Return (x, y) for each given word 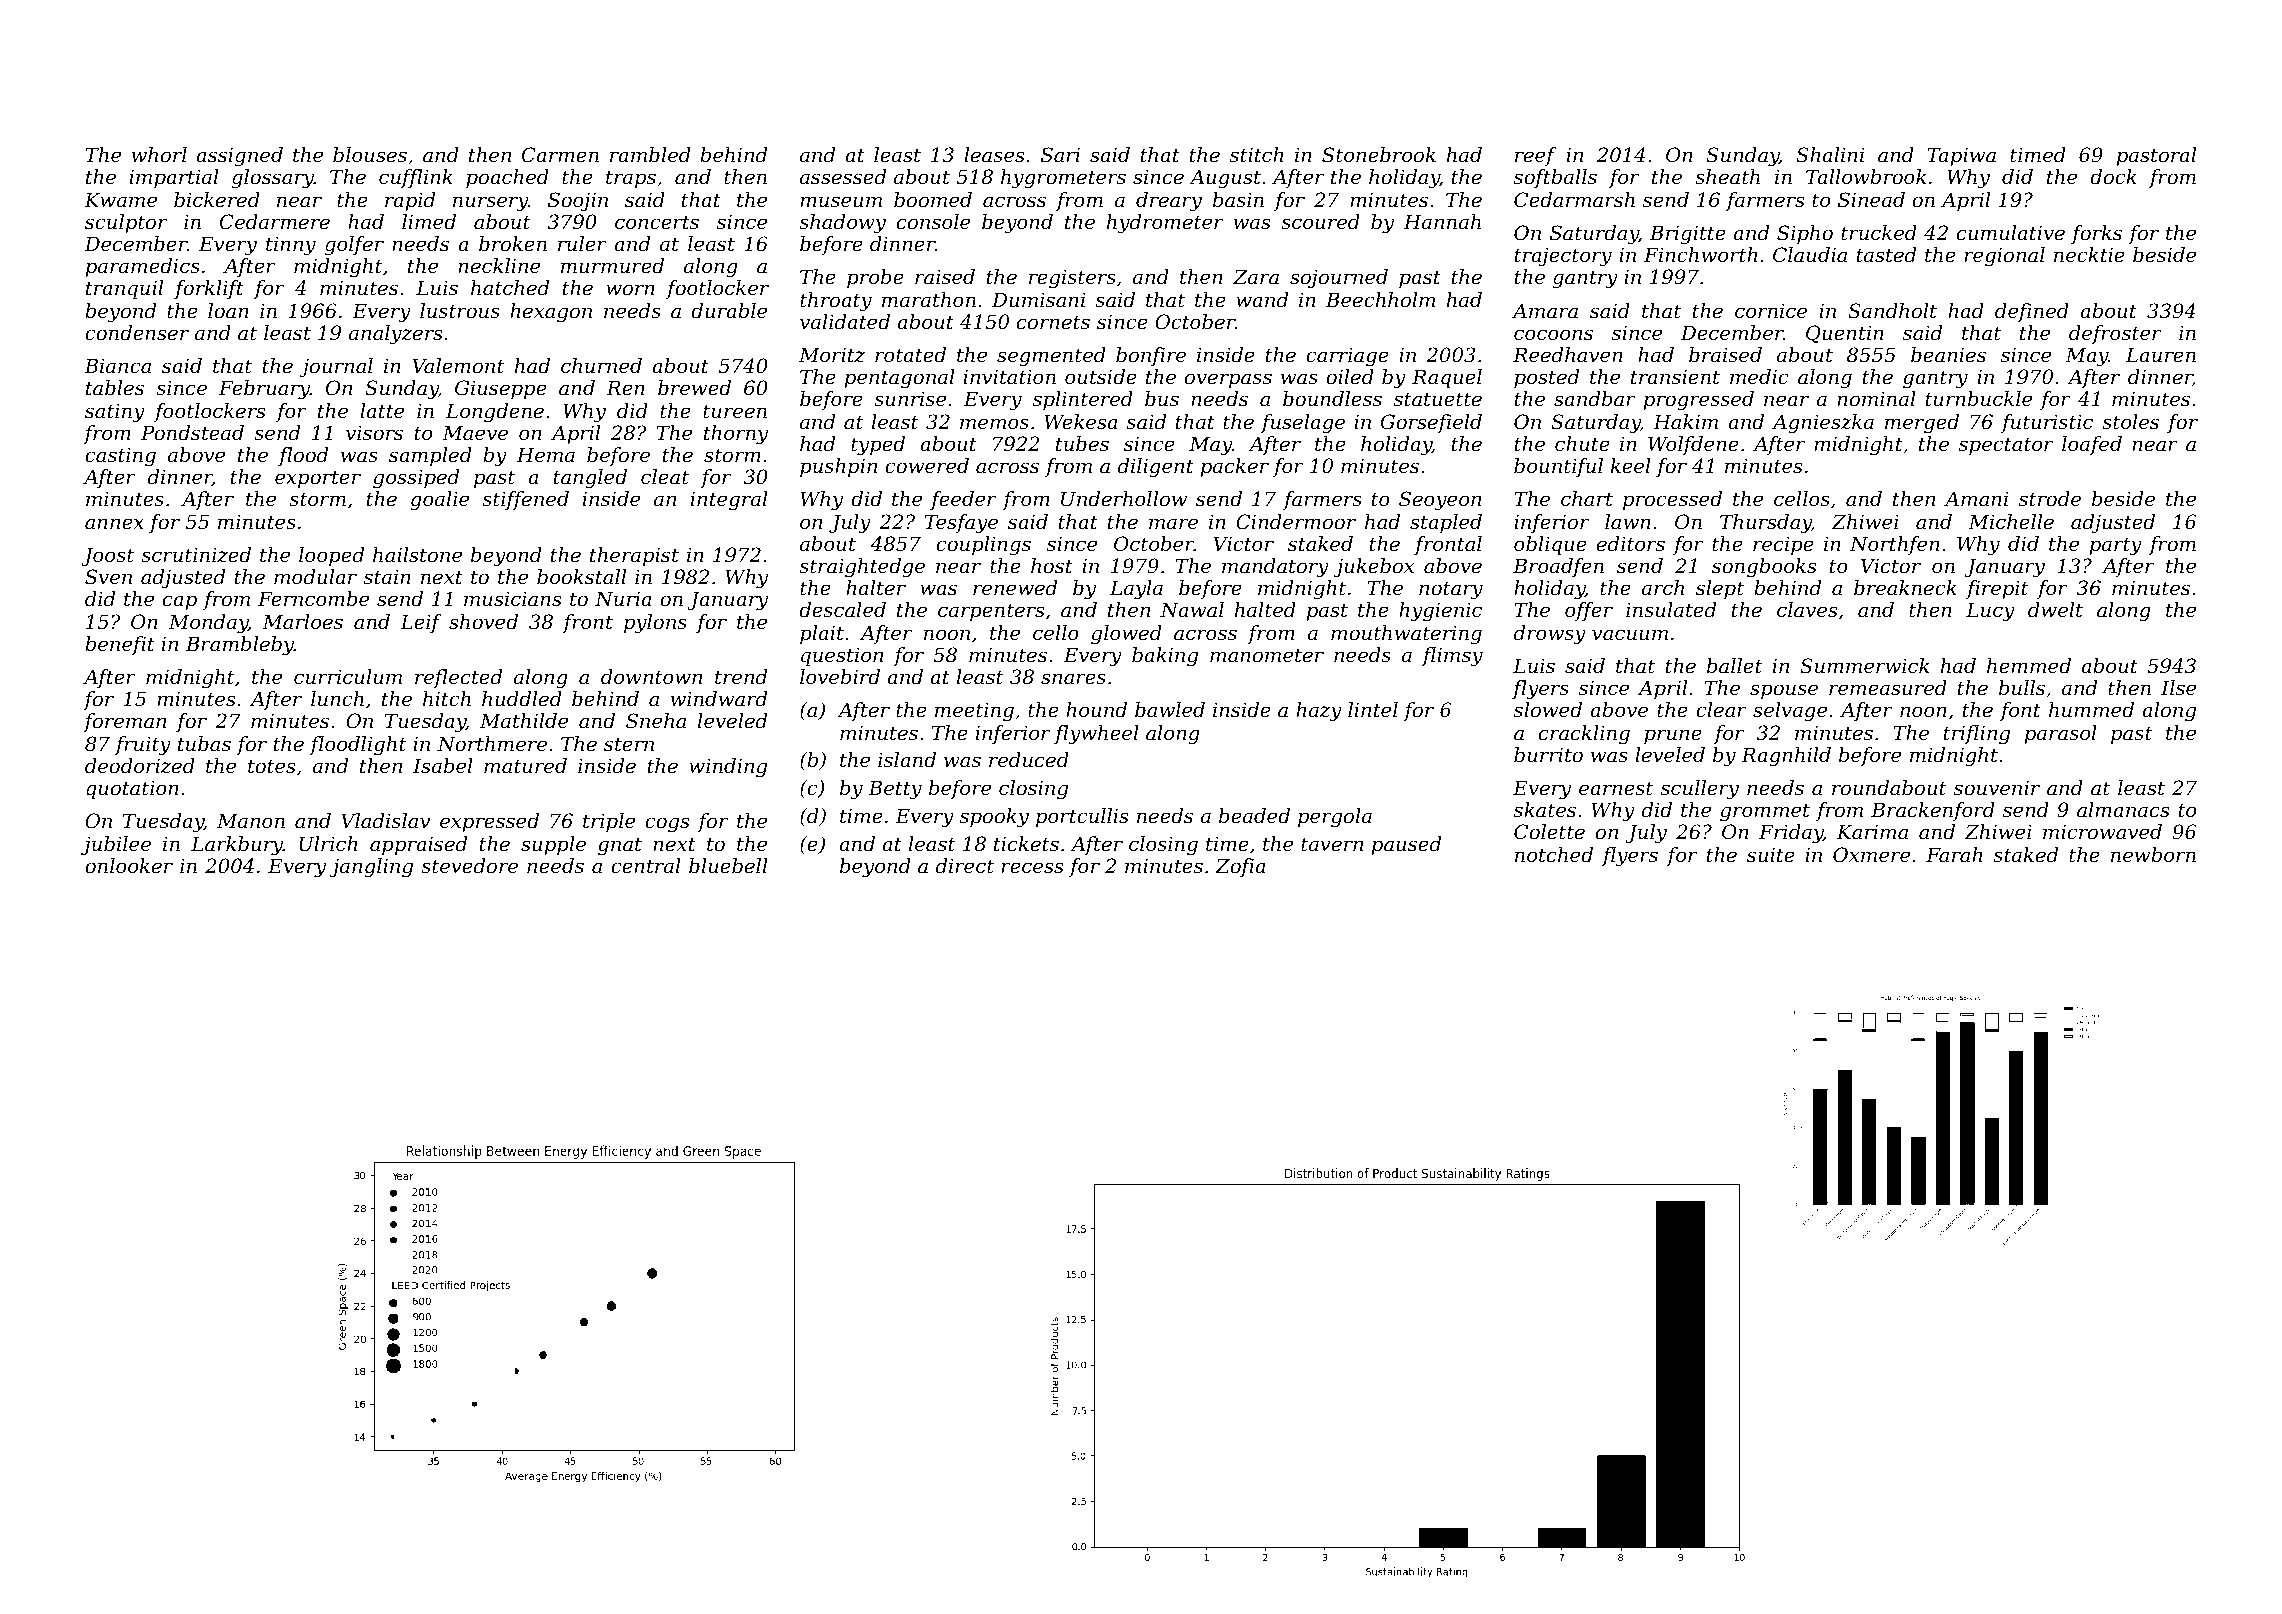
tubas (204, 744)
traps (631, 179)
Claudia (1810, 255)
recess (1032, 868)
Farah (1954, 855)
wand (1262, 300)
